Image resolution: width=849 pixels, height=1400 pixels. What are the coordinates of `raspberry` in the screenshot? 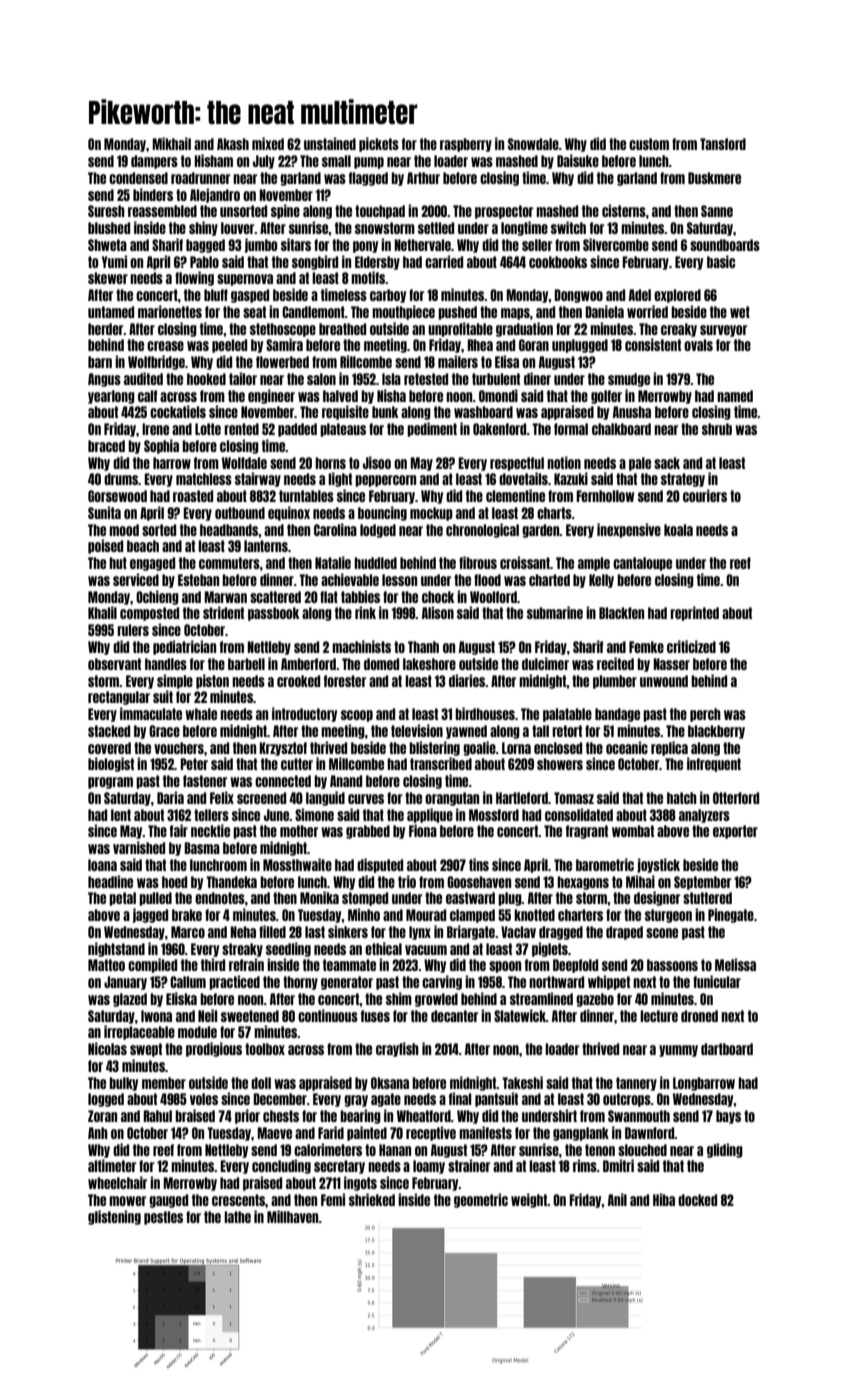 It's located at (466, 145).
